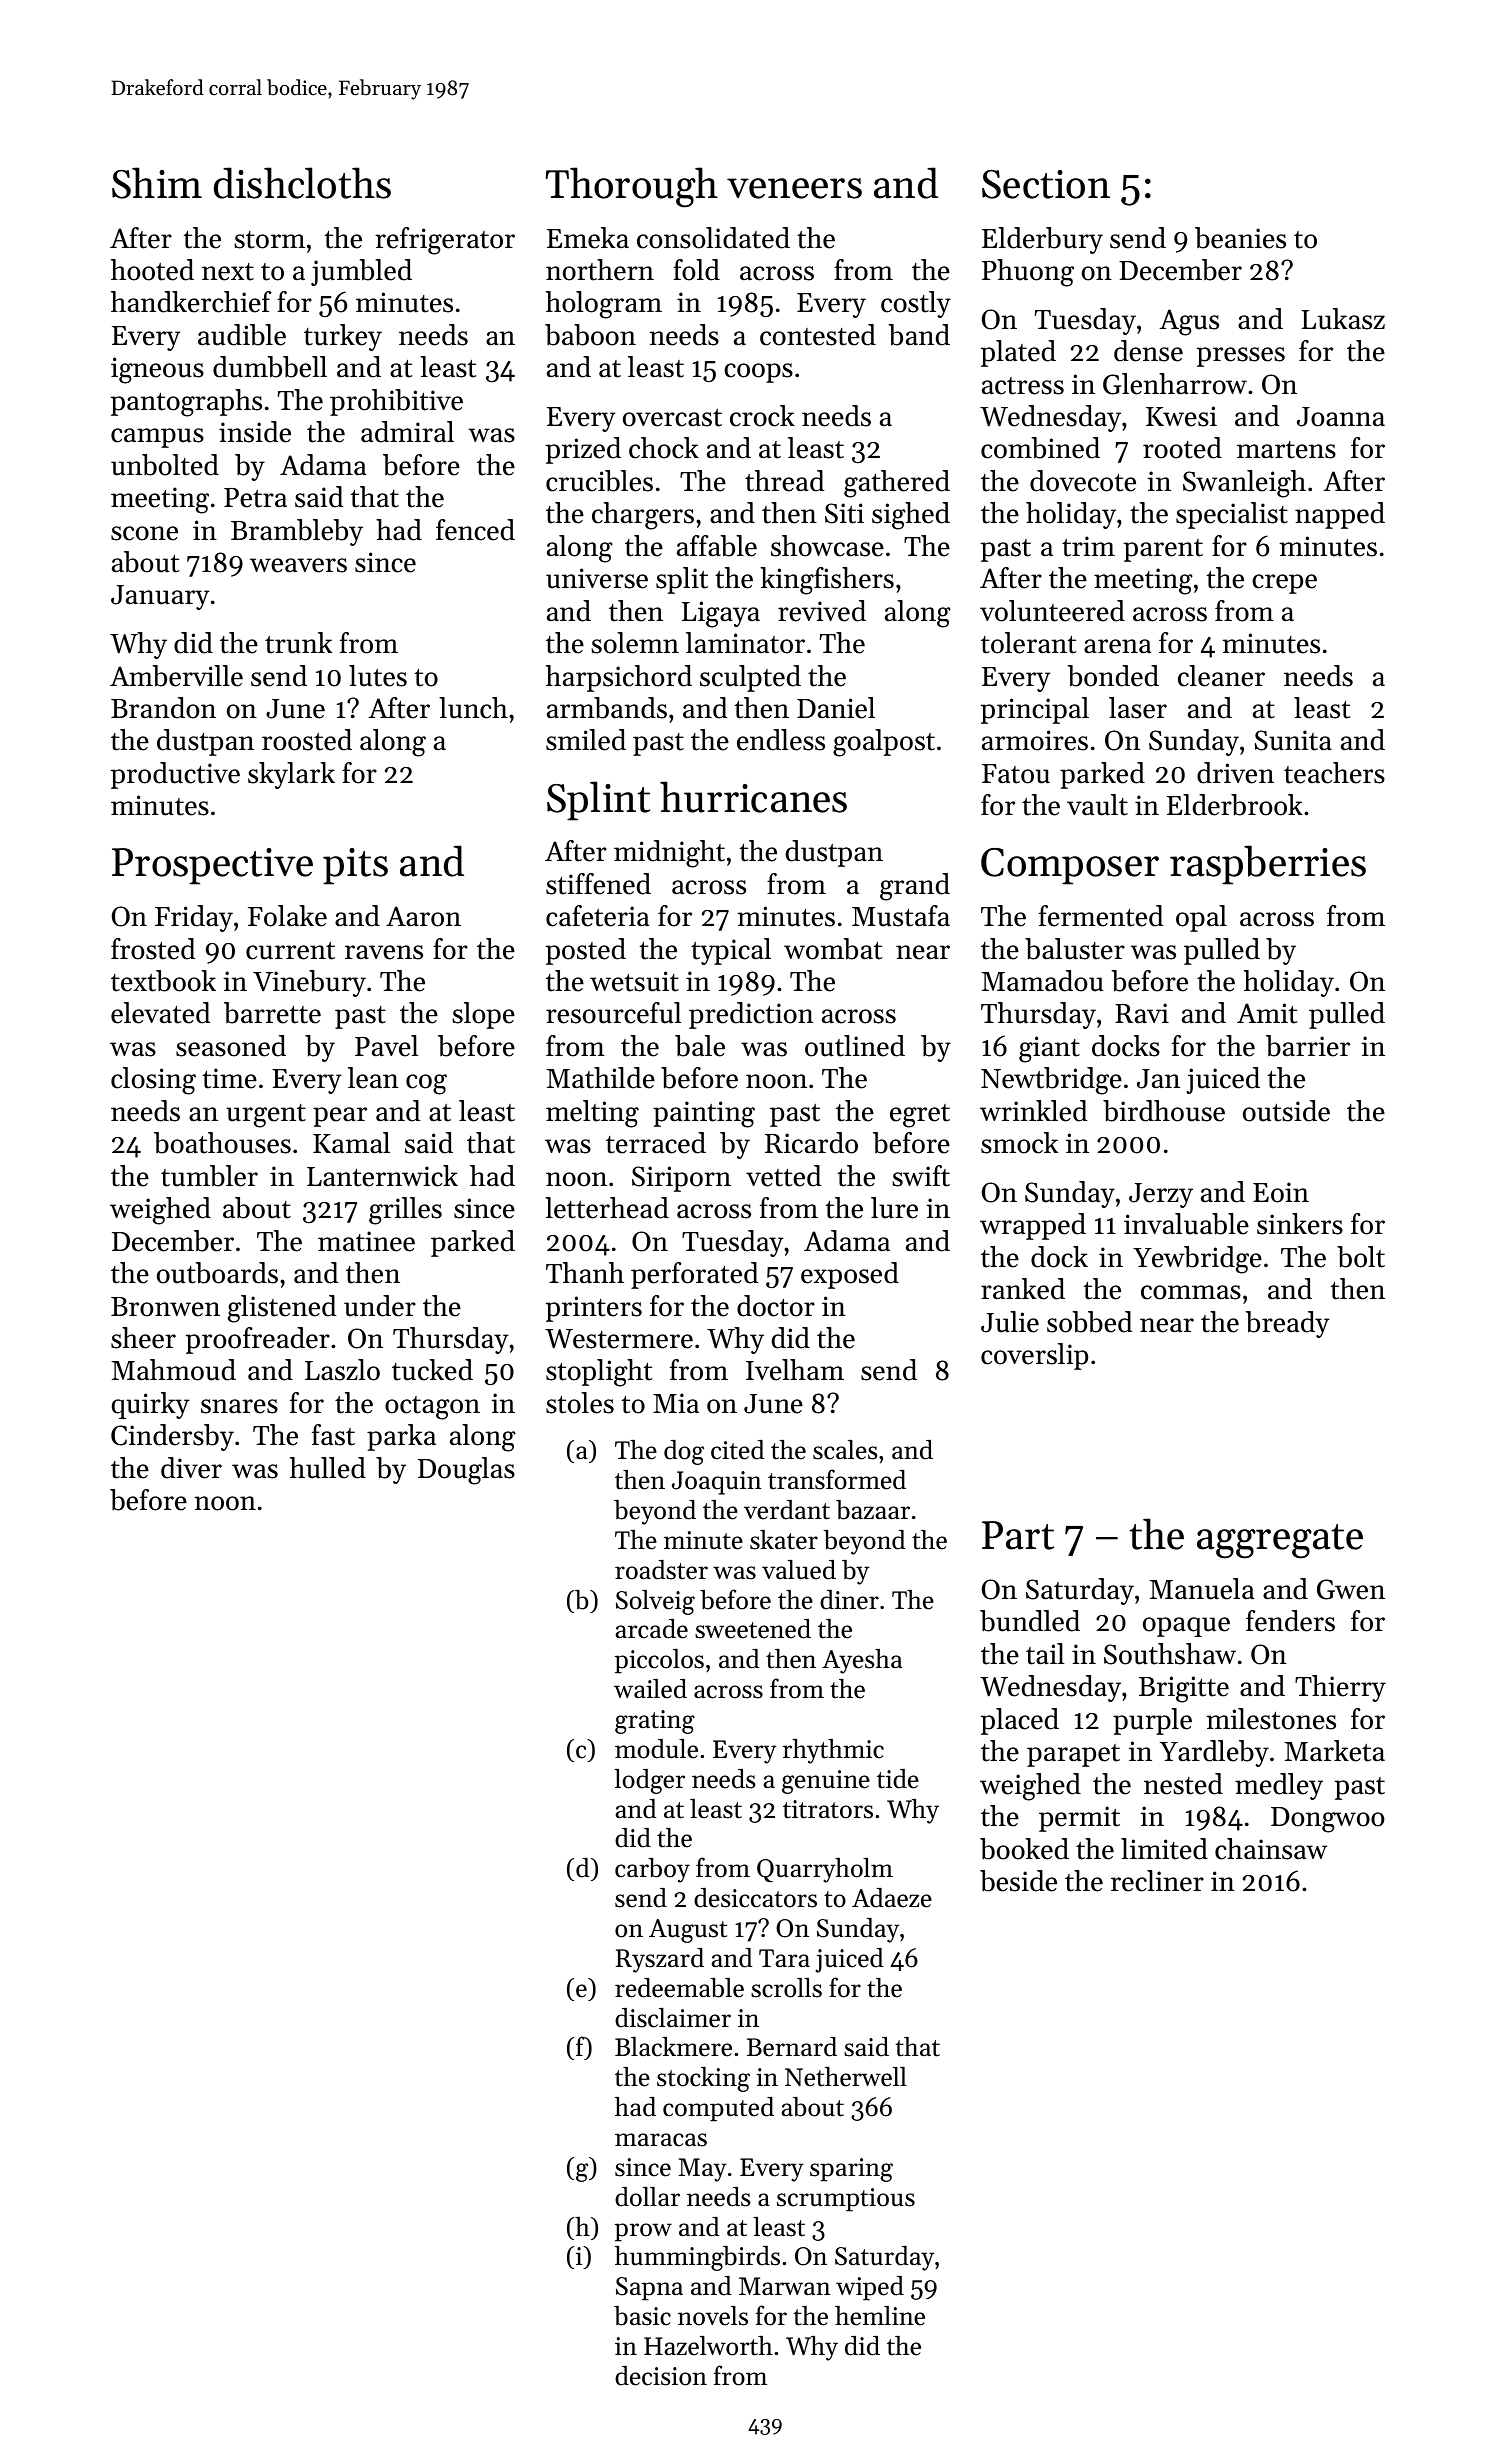 The width and height of the screenshot is (1496, 2464). I want to click on tumbler, so click(209, 1176).
